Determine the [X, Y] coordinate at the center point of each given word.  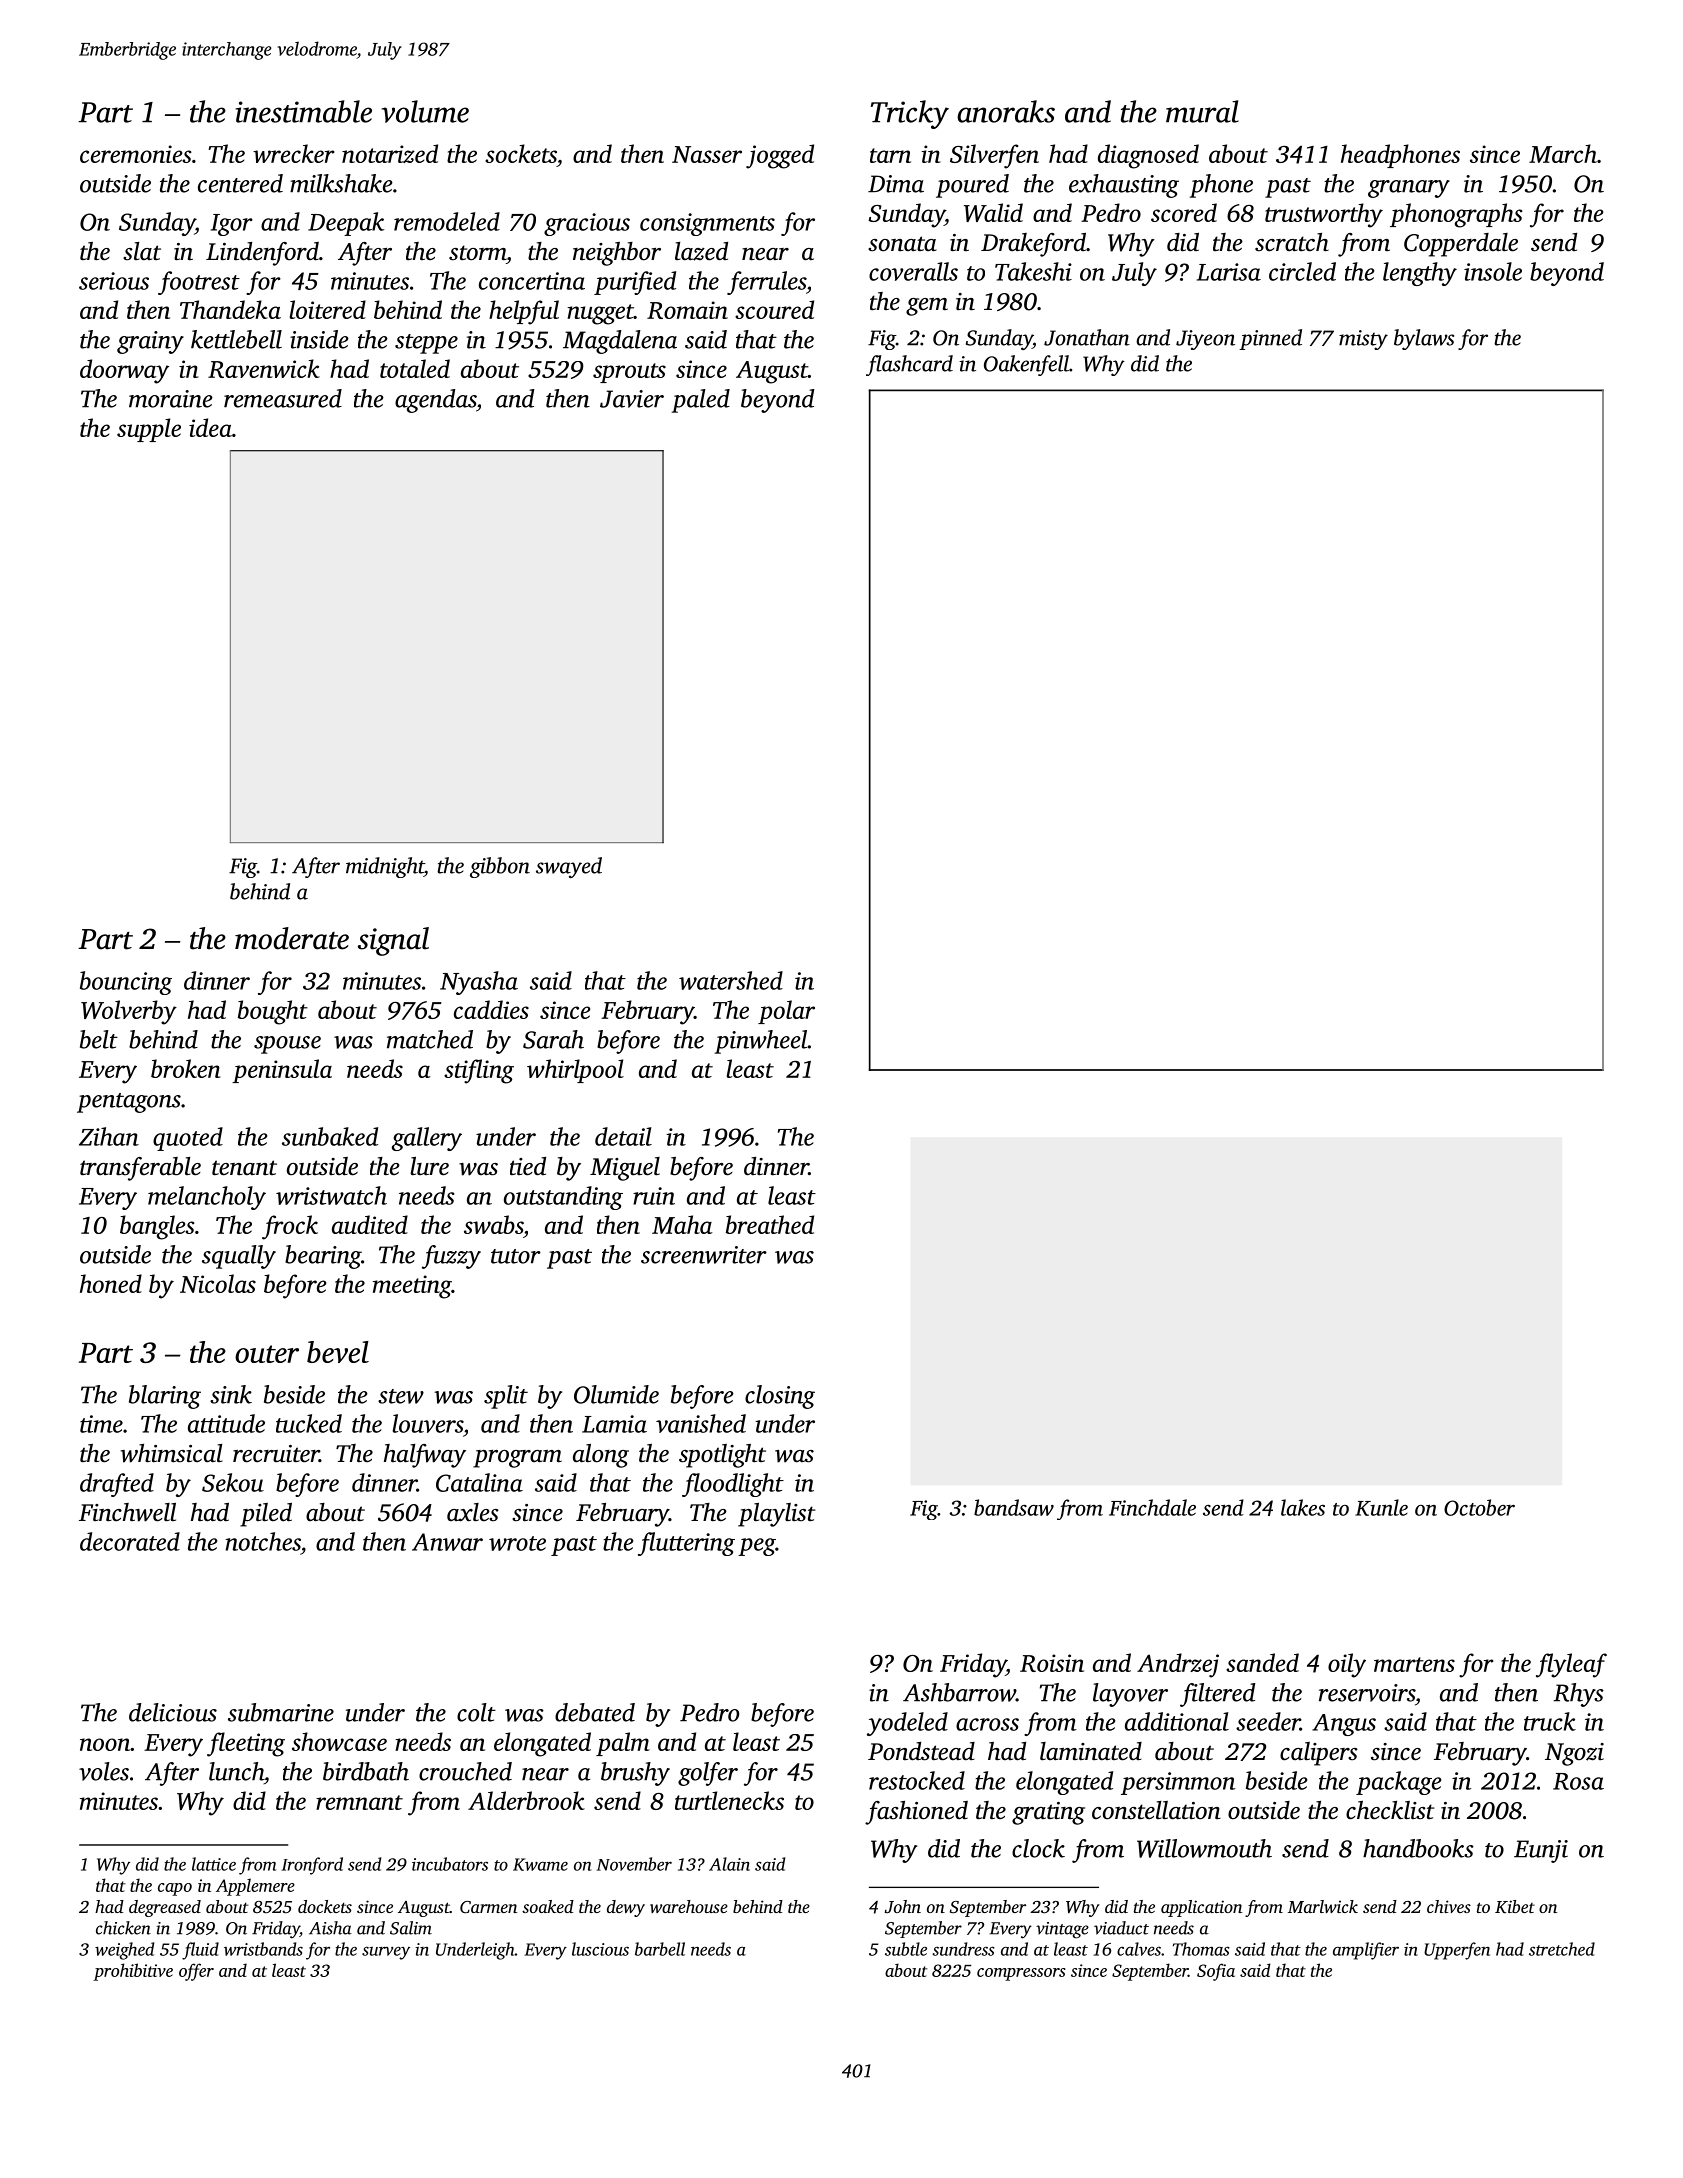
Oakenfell [1026, 365]
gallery [427, 1139]
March [1563, 153]
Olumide [616, 1394]
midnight [385, 867]
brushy [635, 1774]
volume [425, 111]
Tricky [910, 114]
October [1479, 1507]
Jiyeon [1205, 340]
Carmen [488, 1907]
